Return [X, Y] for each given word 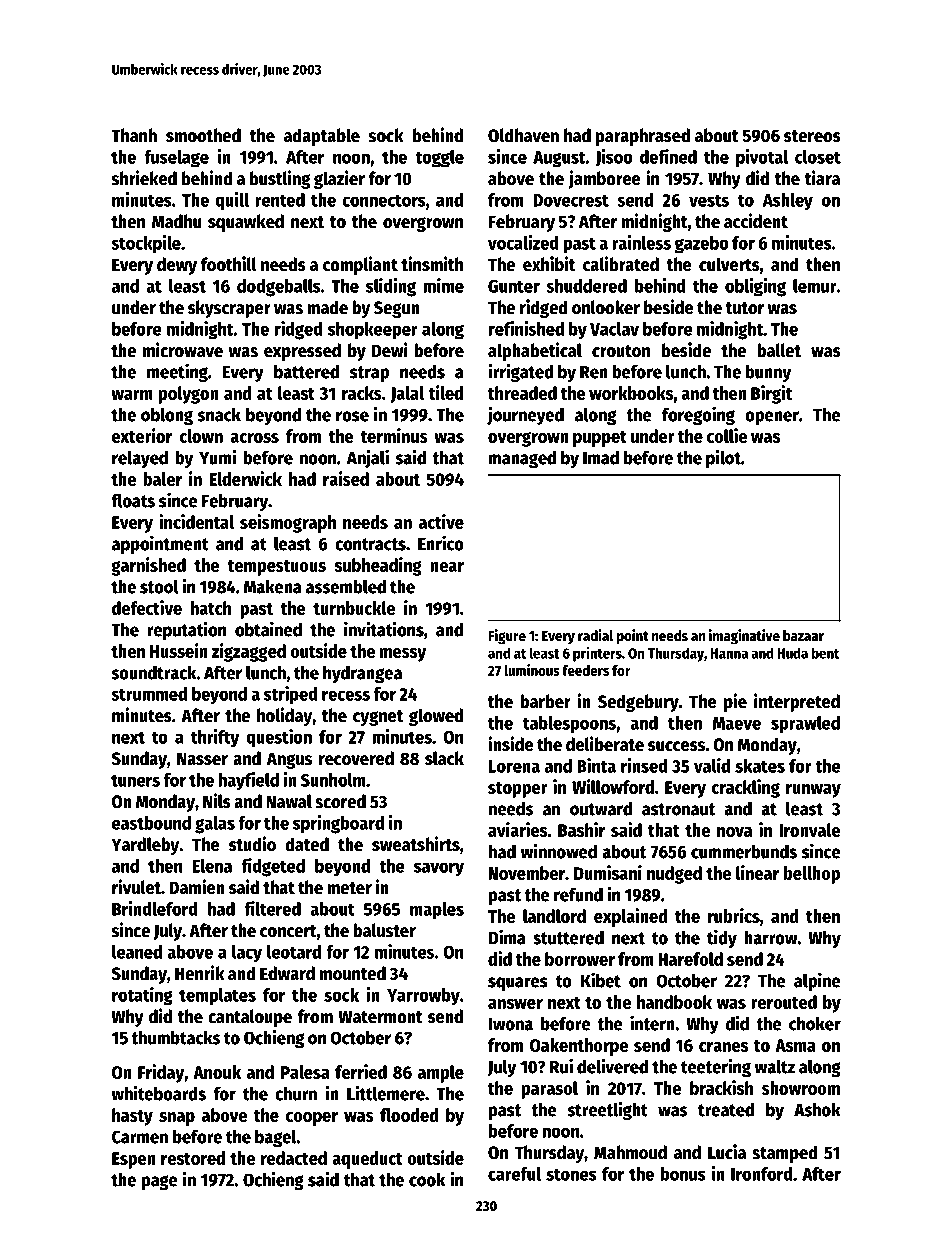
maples [437, 911]
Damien [197, 887]
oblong [167, 416]
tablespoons [569, 725]
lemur [815, 286]
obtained [268, 629]
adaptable [322, 137]
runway [813, 791]
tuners [135, 780]
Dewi [390, 350]
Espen [134, 1160]
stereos [812, 136]
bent [825, 653]
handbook [674, 1002]
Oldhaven [523, 135]
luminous [532, 670]
